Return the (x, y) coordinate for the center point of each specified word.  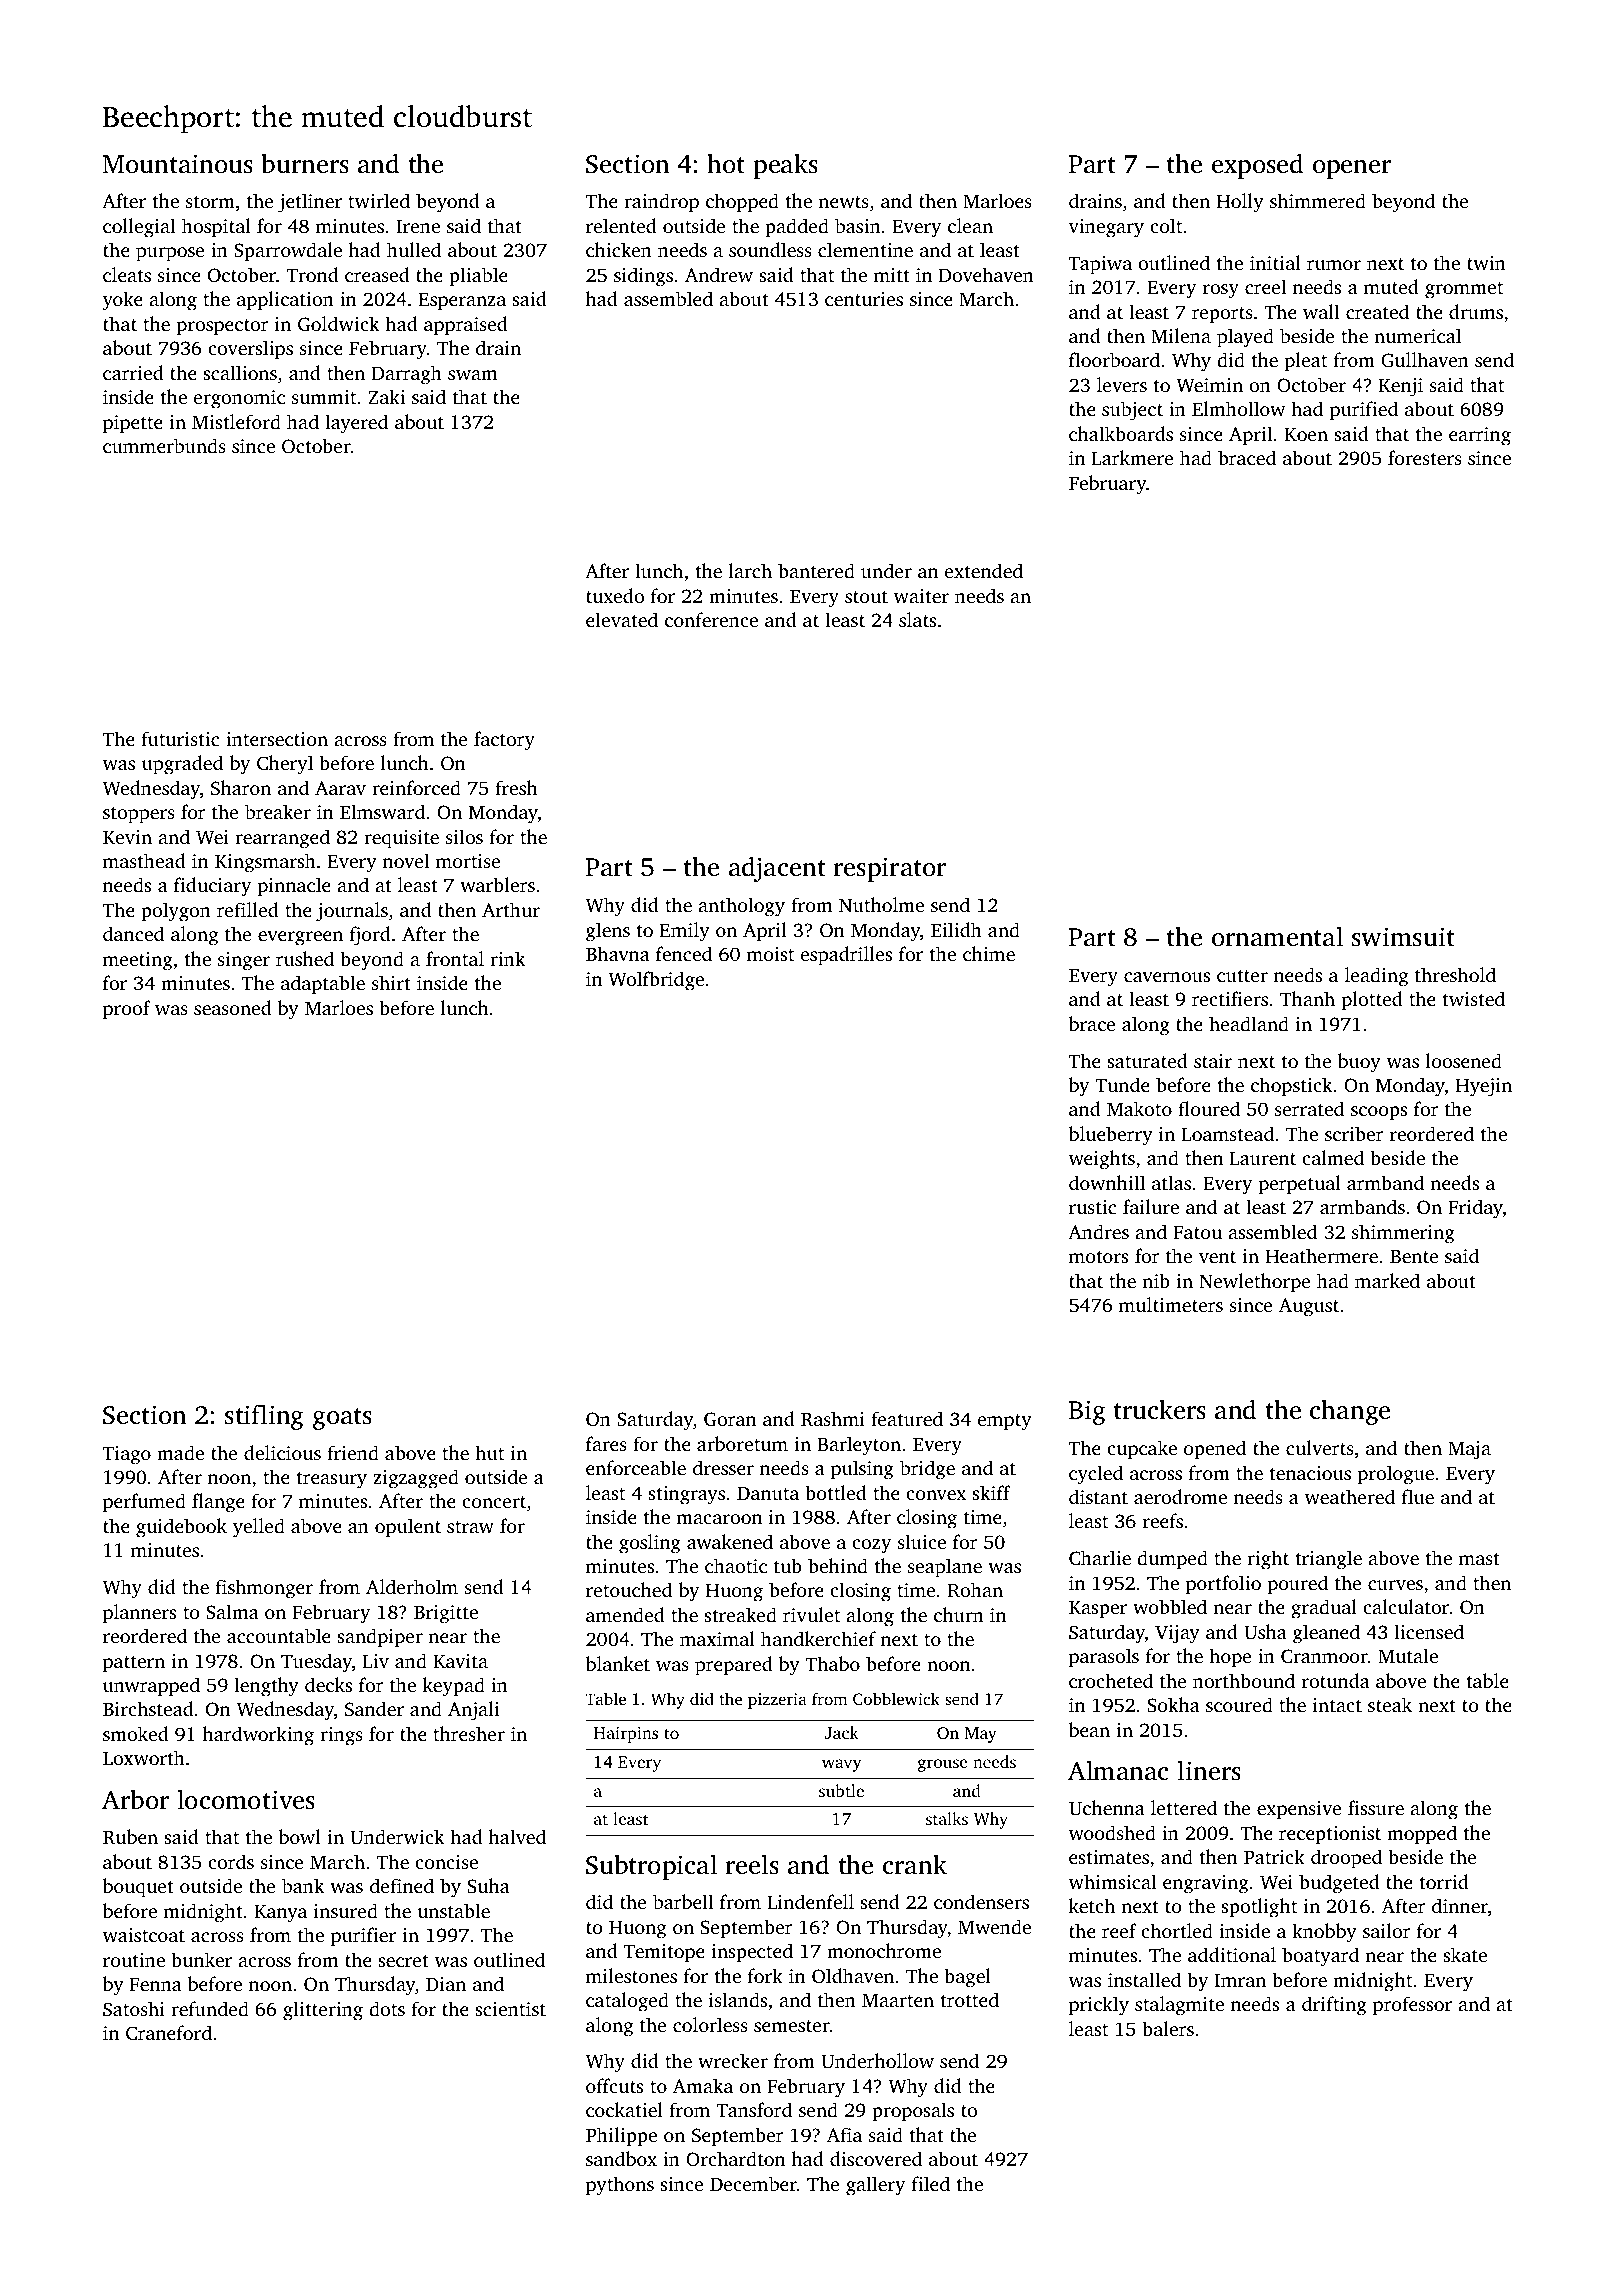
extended (984, 570)
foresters (1425, 457)
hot (726, 163)
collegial (139, 228)
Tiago (127, 1455)
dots (387, 2008)
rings (341, 1736)
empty (1005, 1422)
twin (1486, 263)
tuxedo (615, 595)
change (1350, 1412)
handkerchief (818, 1638)
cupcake (1142, 1450)
